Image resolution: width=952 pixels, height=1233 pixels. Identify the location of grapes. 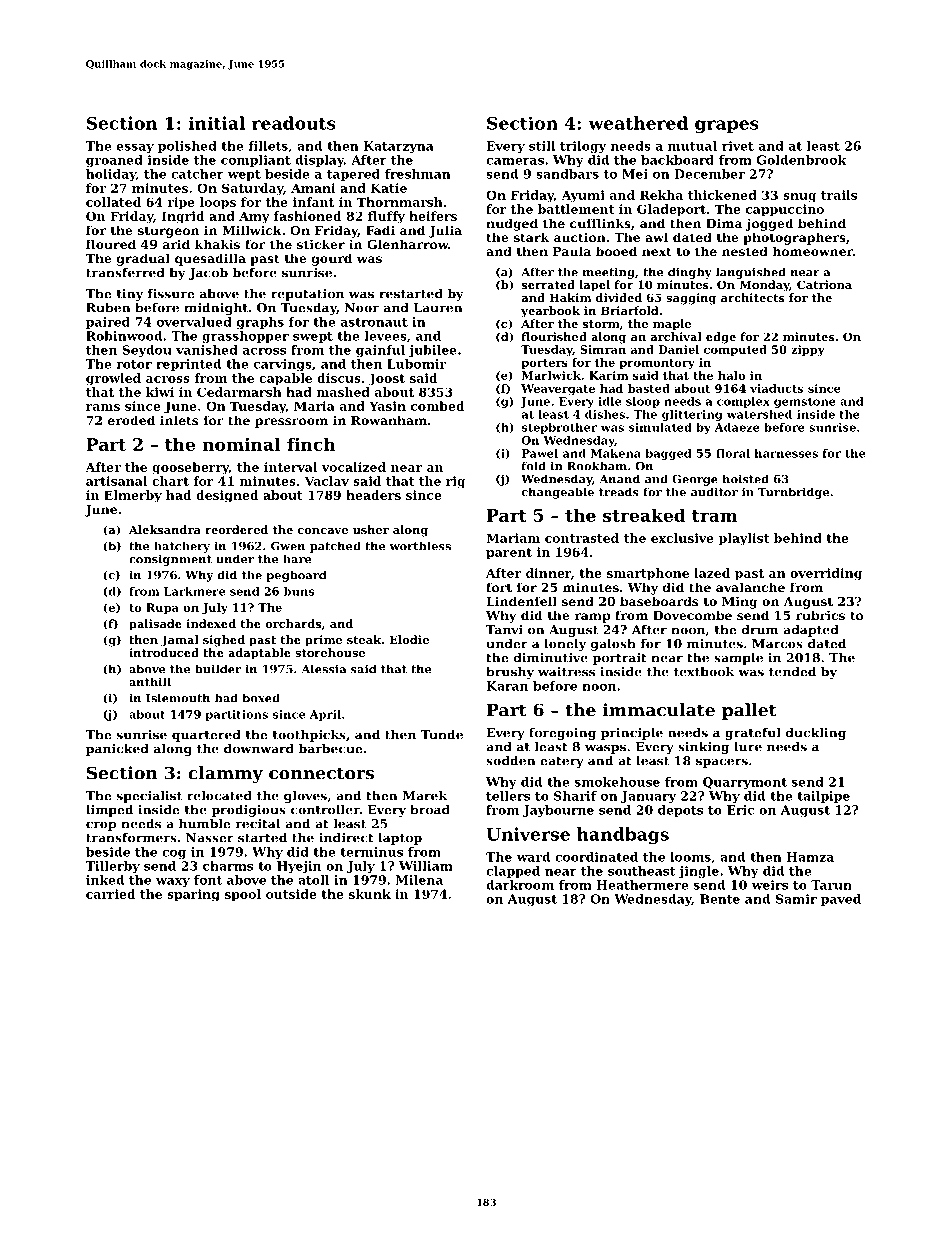
(727, 127).
